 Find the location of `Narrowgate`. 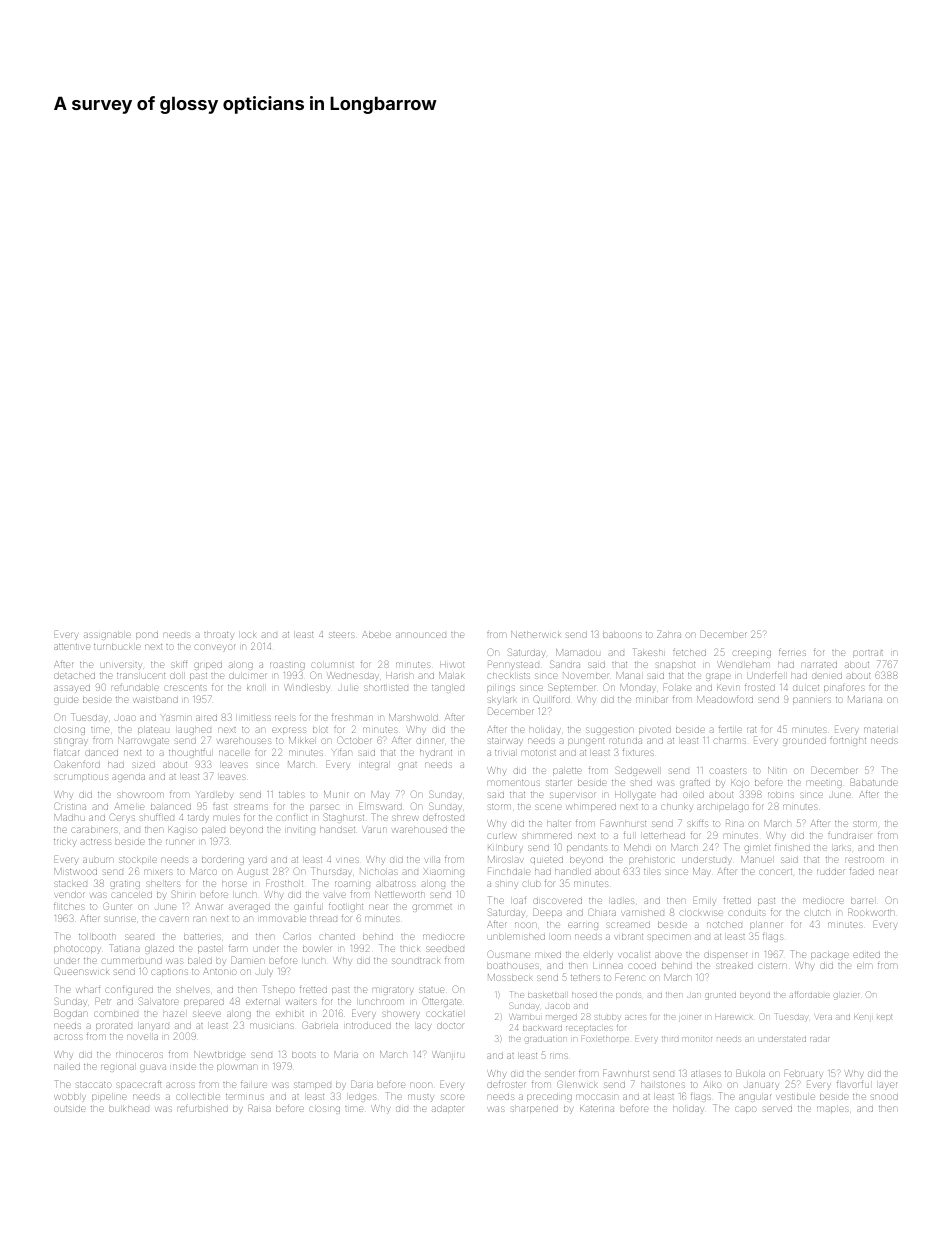

Narrowgate is located at coordinates (143, 741).
